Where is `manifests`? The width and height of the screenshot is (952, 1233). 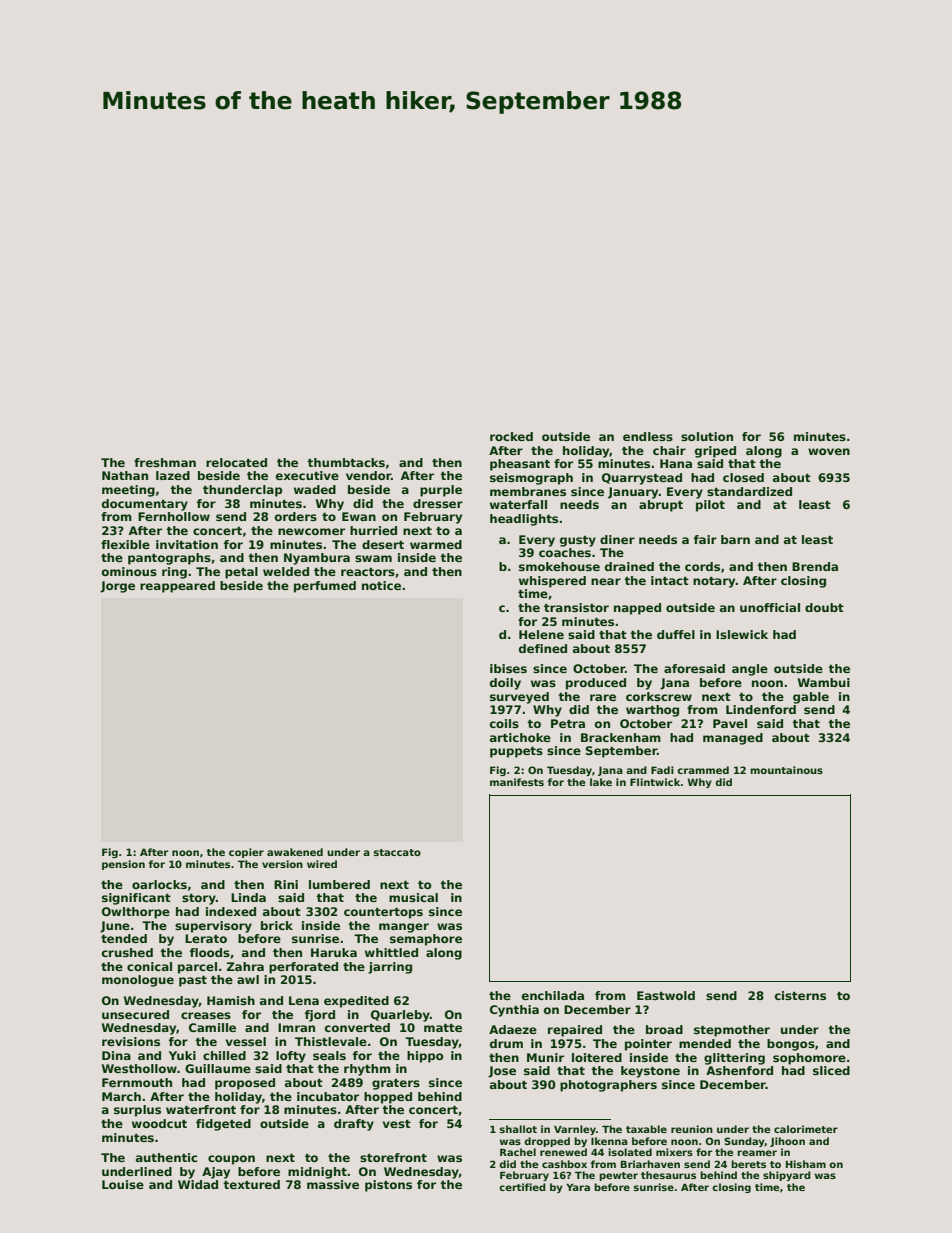
manifests is located at coordinates (517, 782).
